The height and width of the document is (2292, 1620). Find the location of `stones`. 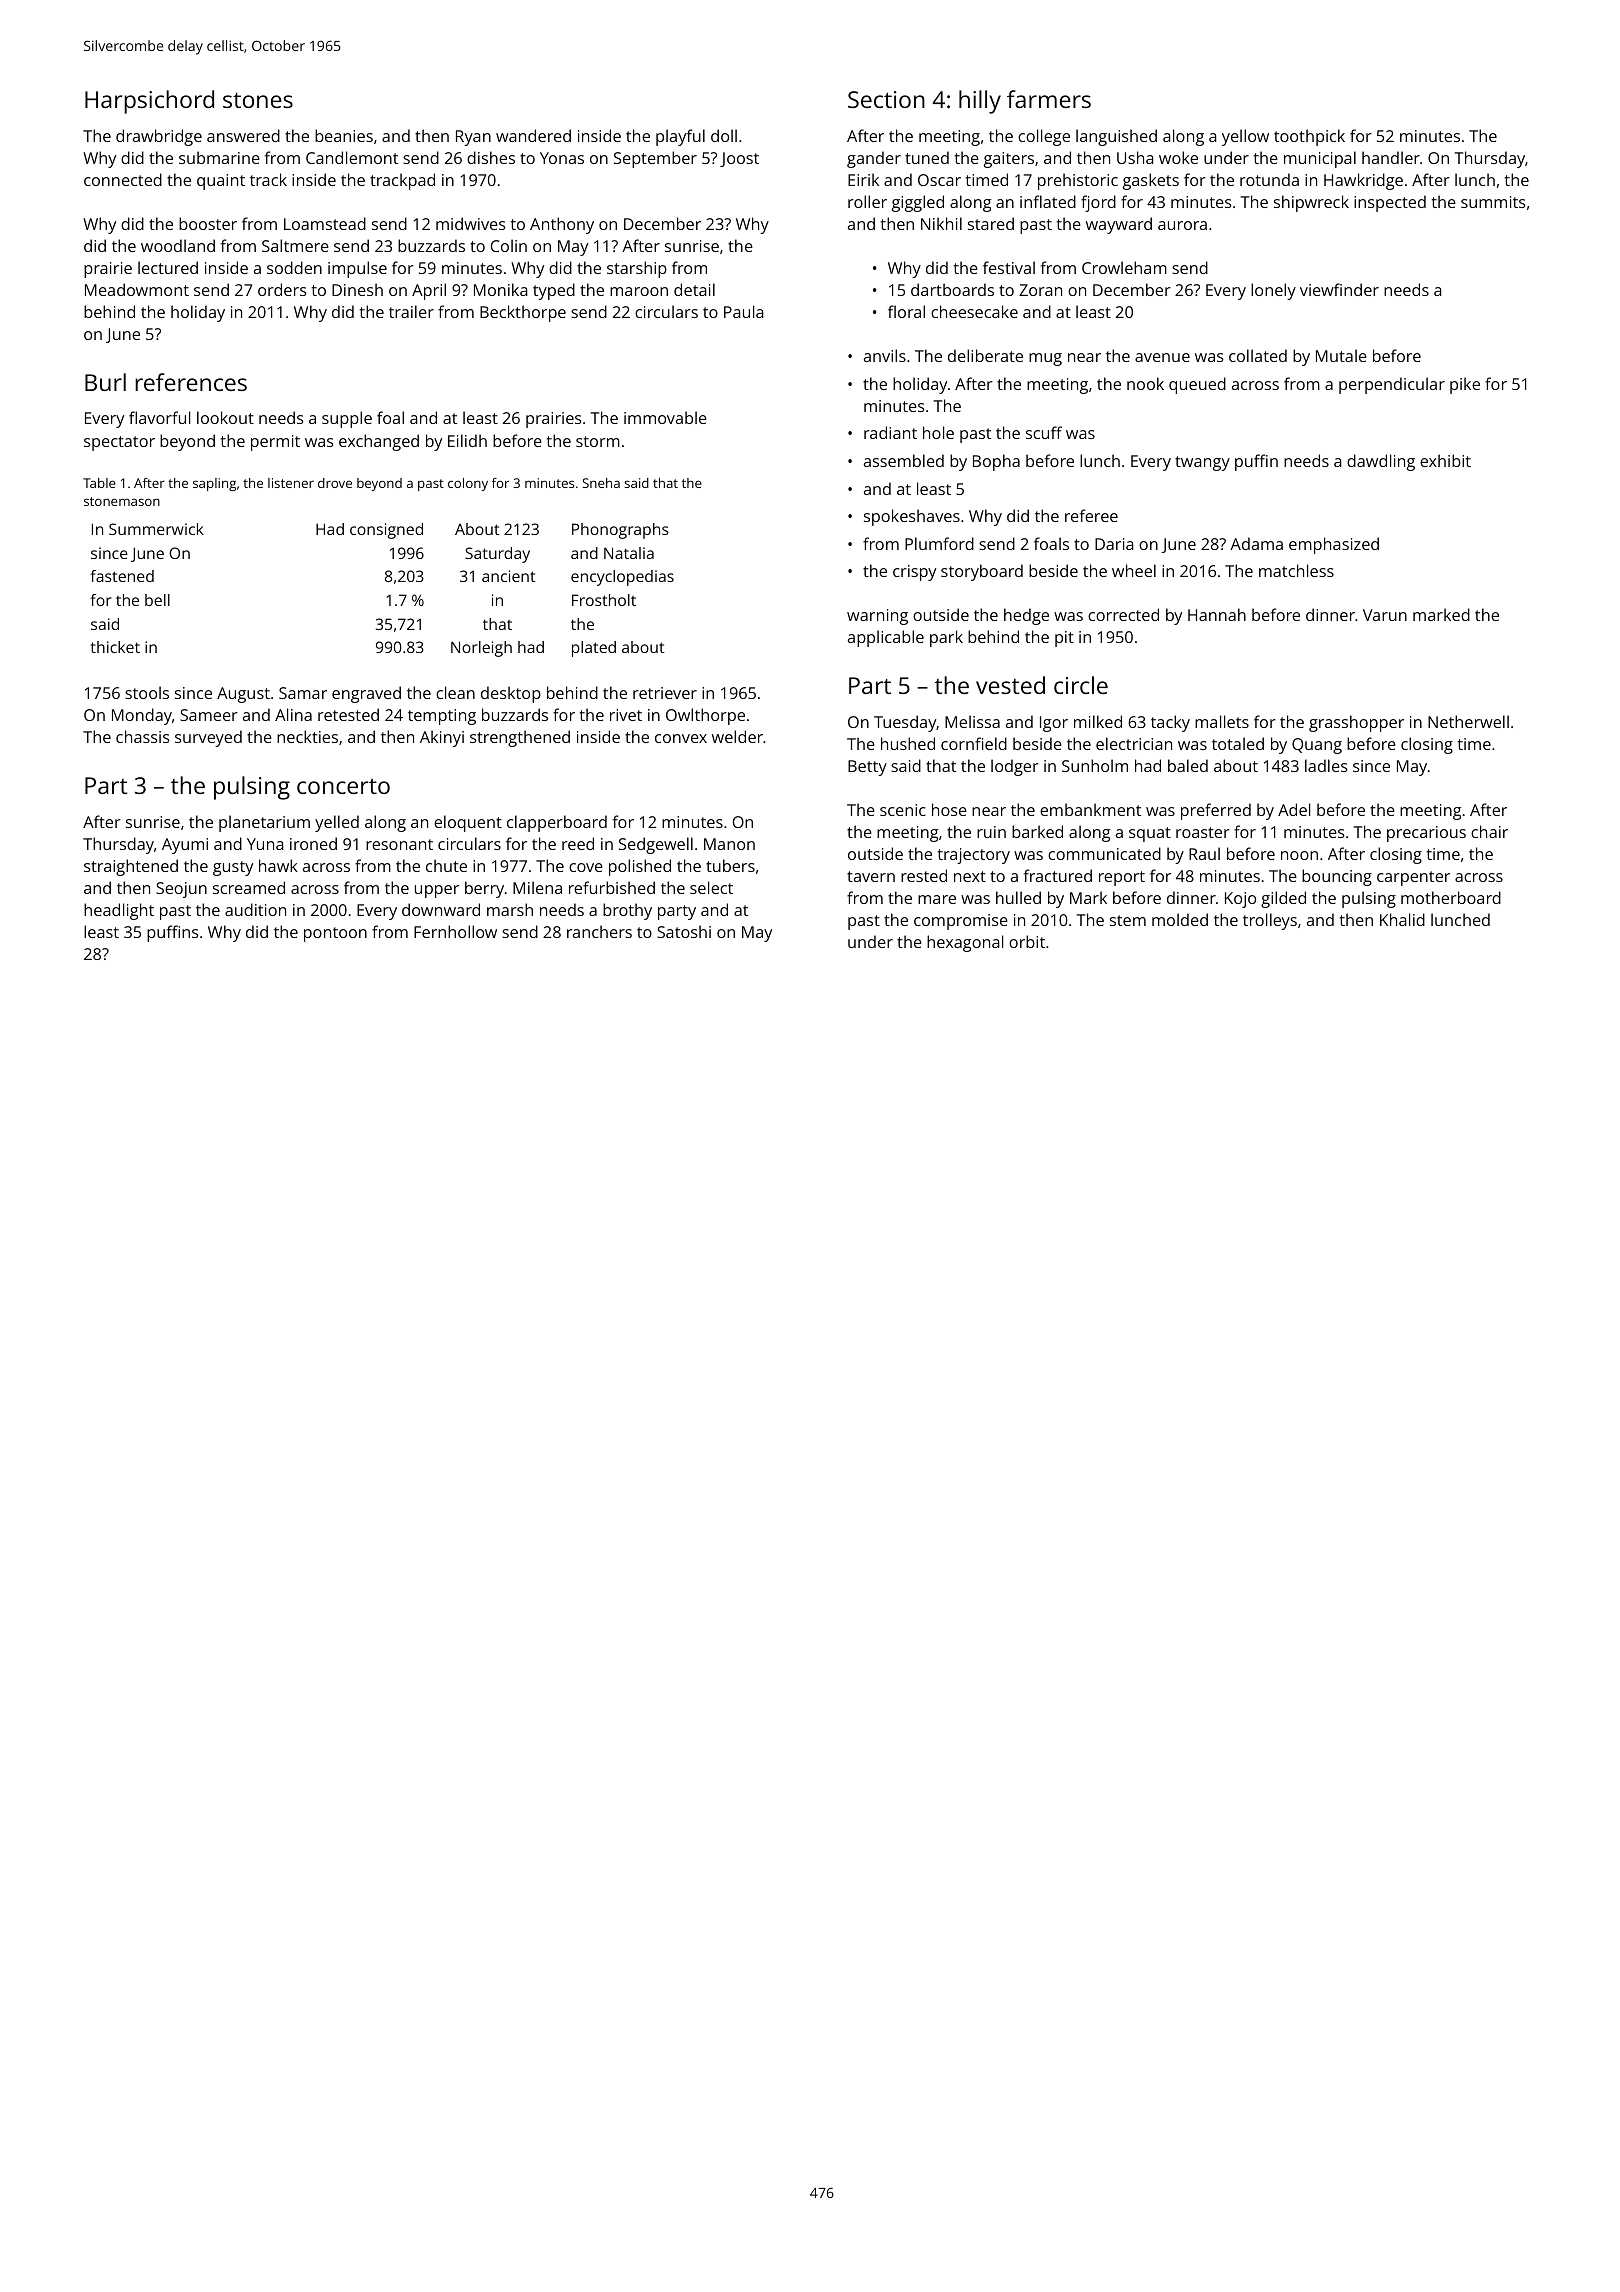

stones is located at coordinates (258, 100).
